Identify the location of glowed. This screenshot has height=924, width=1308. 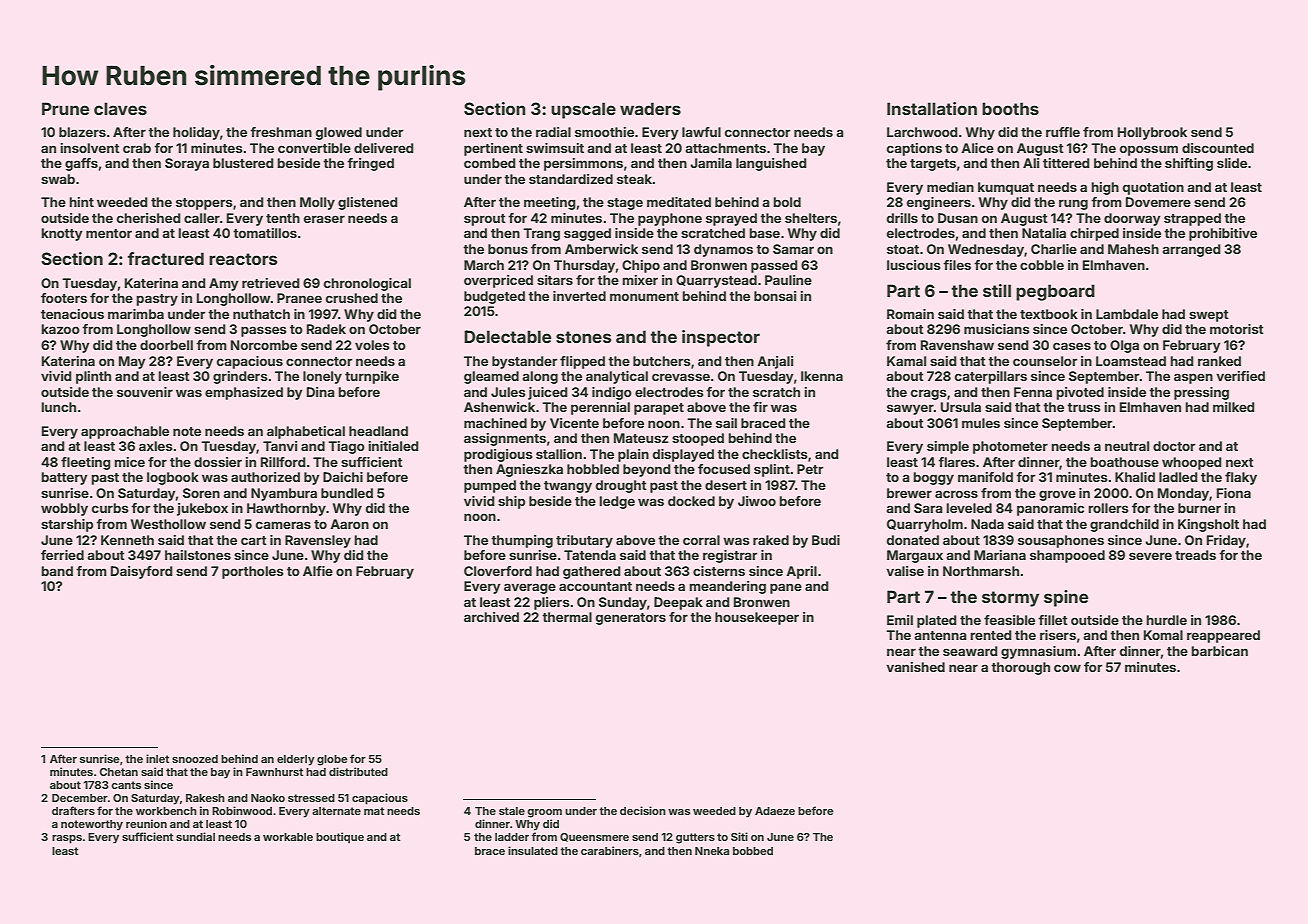
(339, 133).
